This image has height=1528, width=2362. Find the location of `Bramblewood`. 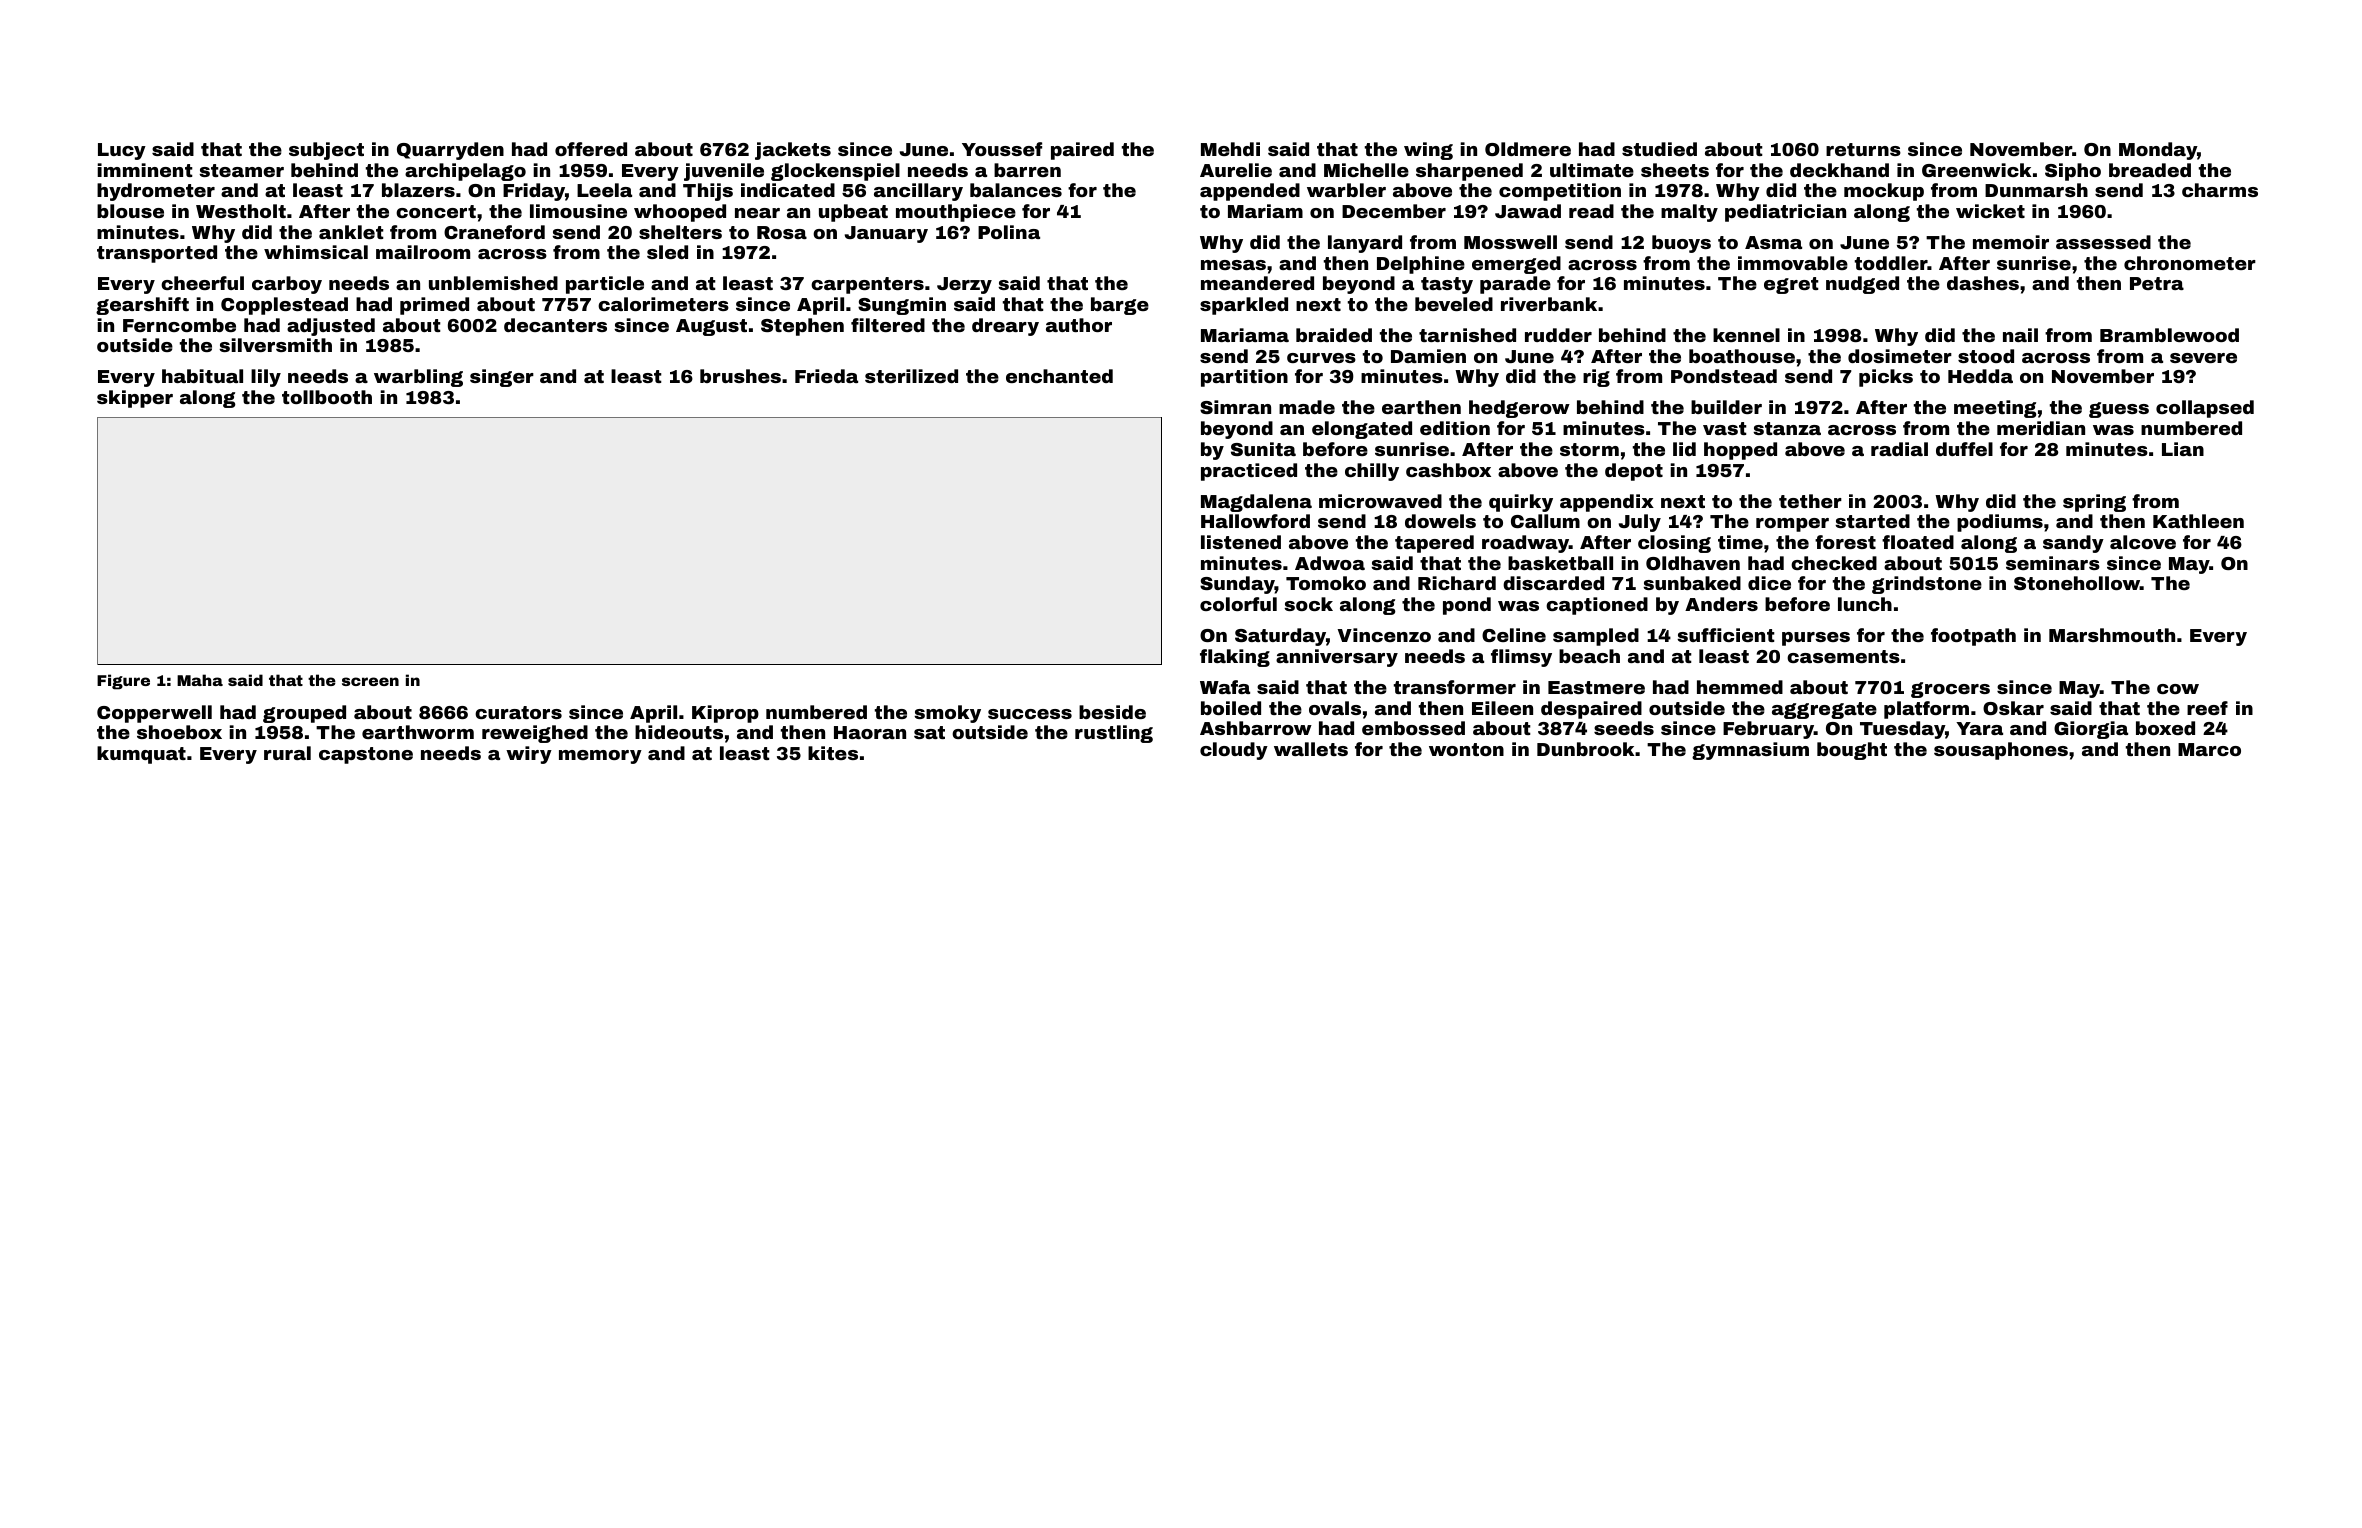

Bramblewood is located at coordinates (2169, 335).
